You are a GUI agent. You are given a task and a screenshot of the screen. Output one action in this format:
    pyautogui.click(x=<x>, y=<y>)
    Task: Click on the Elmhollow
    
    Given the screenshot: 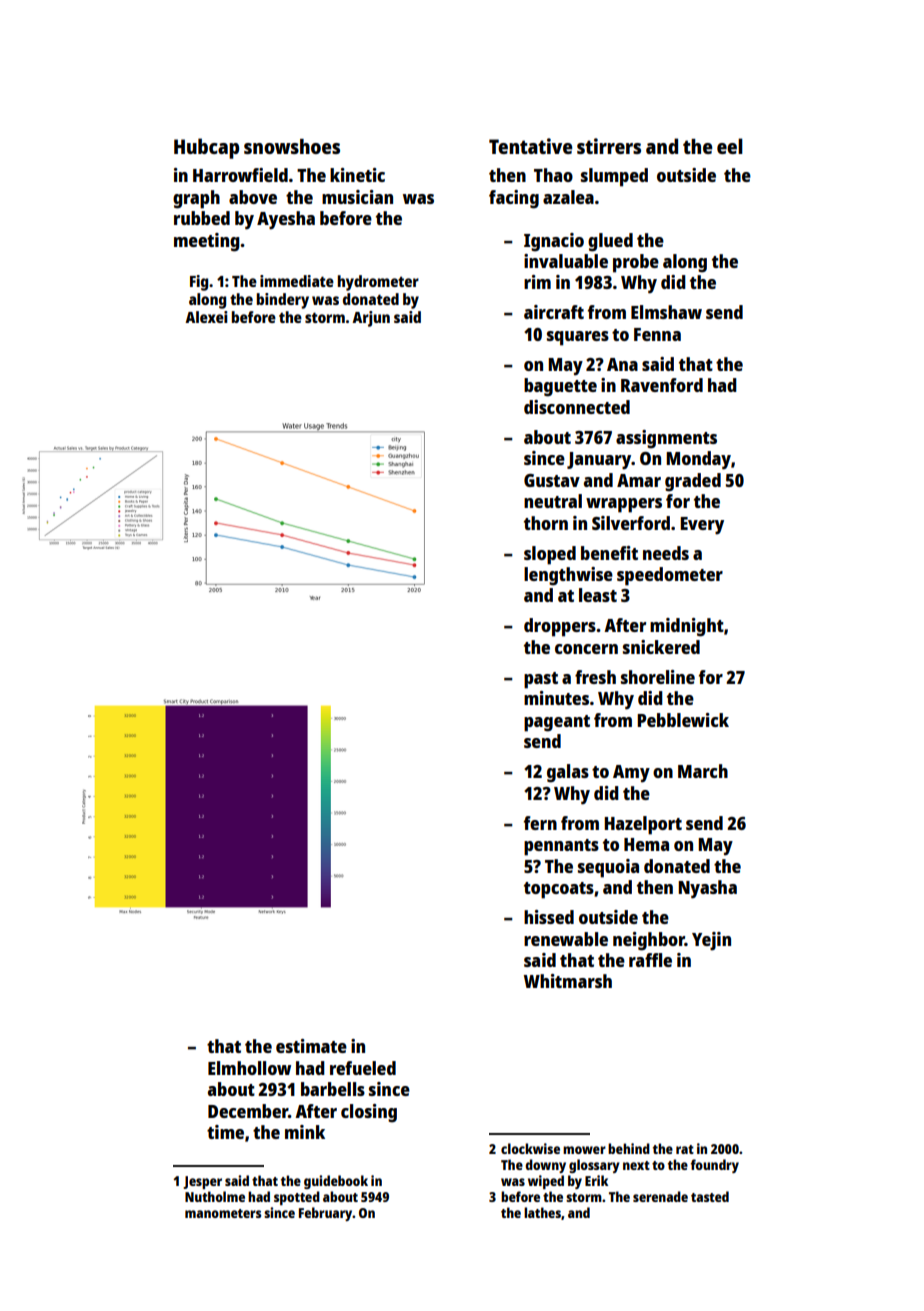 What is the action you would take?
    pyautogui.click(x=249, y=1068)
